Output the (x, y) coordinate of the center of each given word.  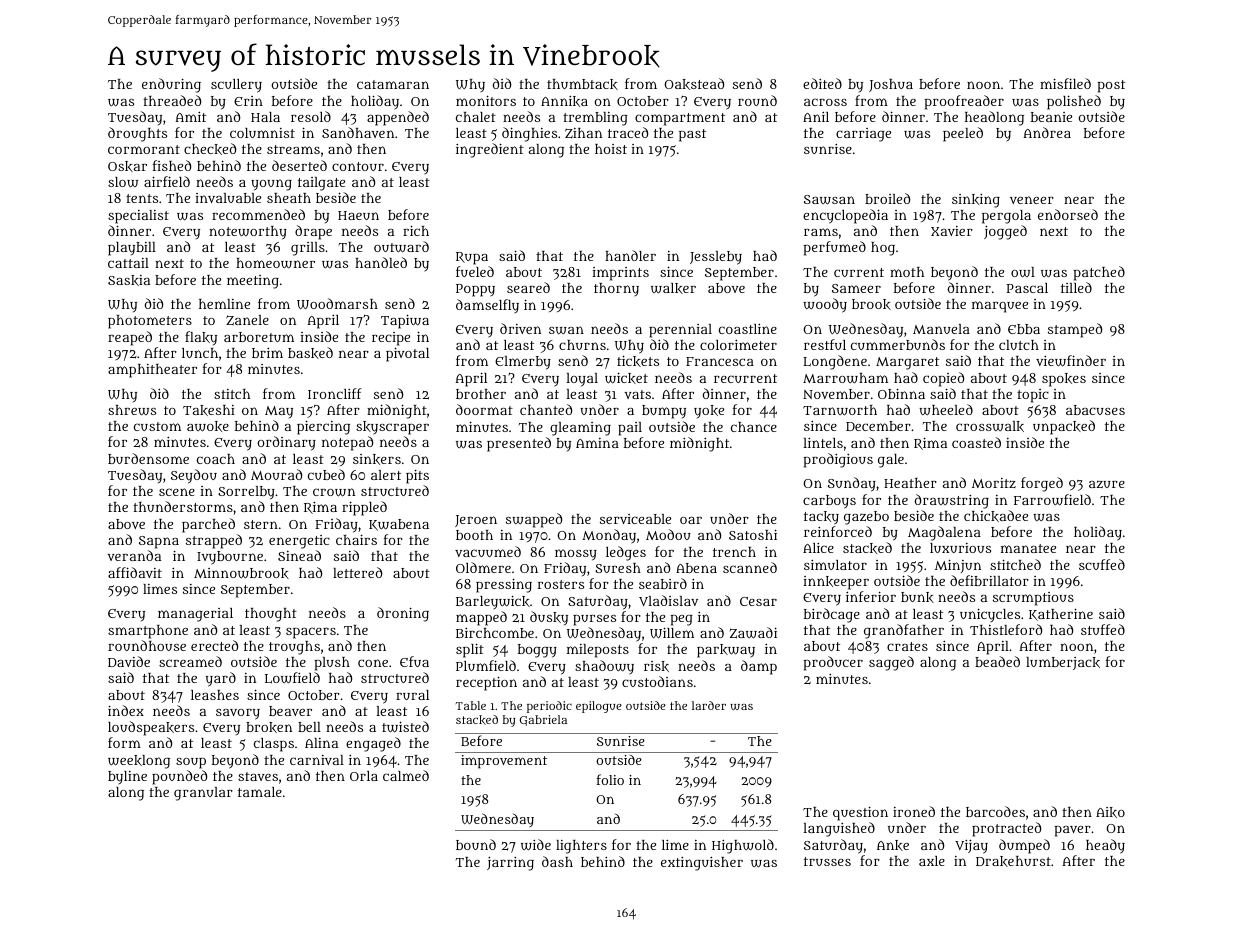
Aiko (1110, 812)
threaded (172, 100)
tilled (1076, 287)
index (126, 710)
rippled (364, 508)
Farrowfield (1052, 500)
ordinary (286, 443)
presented (519, 444)
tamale (260, 792)
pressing (504, 585)
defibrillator (989, 580)
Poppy (475, 290)
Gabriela (543, 720)
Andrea (1047, 132)
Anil (816, 117)
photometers (150, 322)
